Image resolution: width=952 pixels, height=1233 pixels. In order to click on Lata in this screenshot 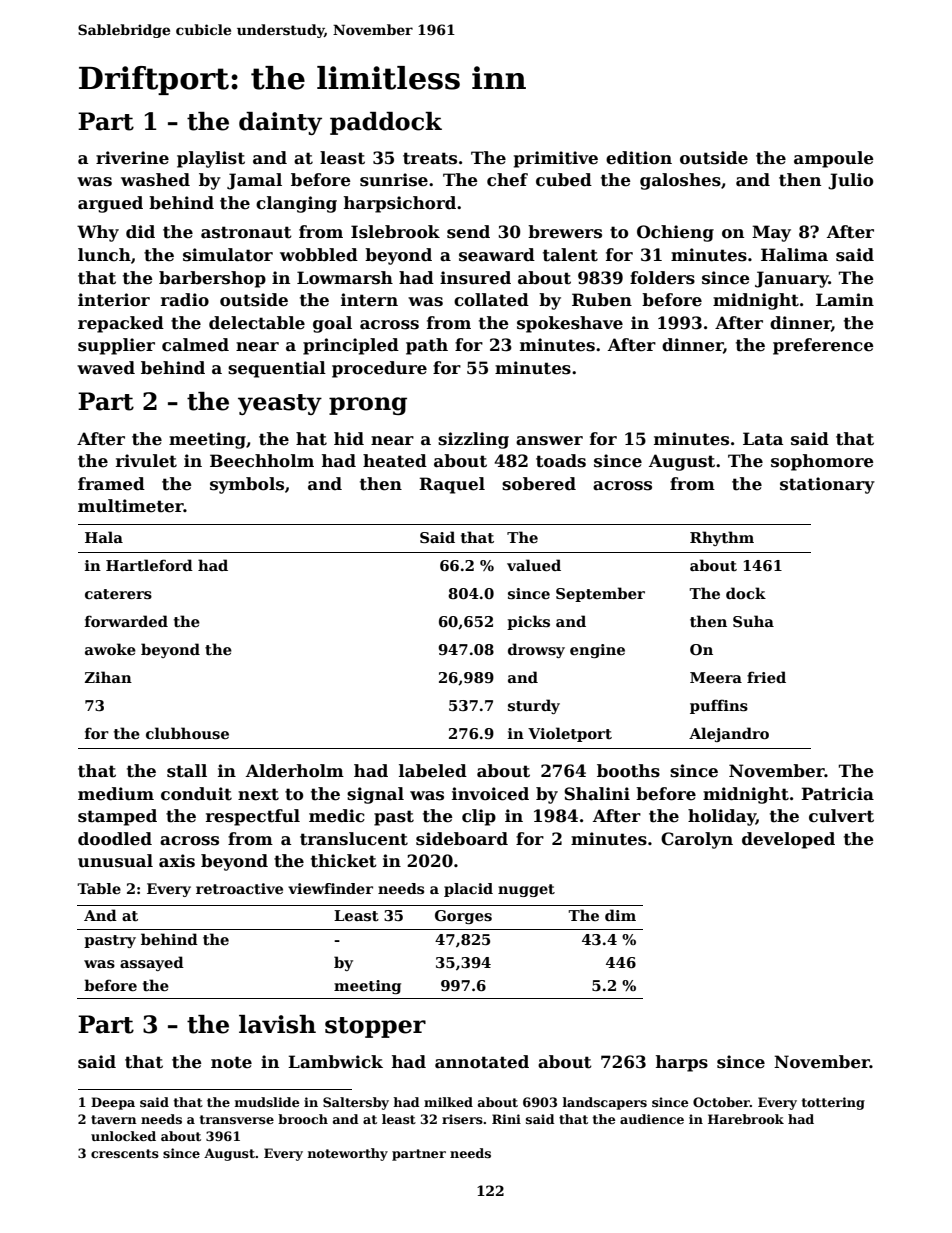, I will do `click(763, 439)`.
